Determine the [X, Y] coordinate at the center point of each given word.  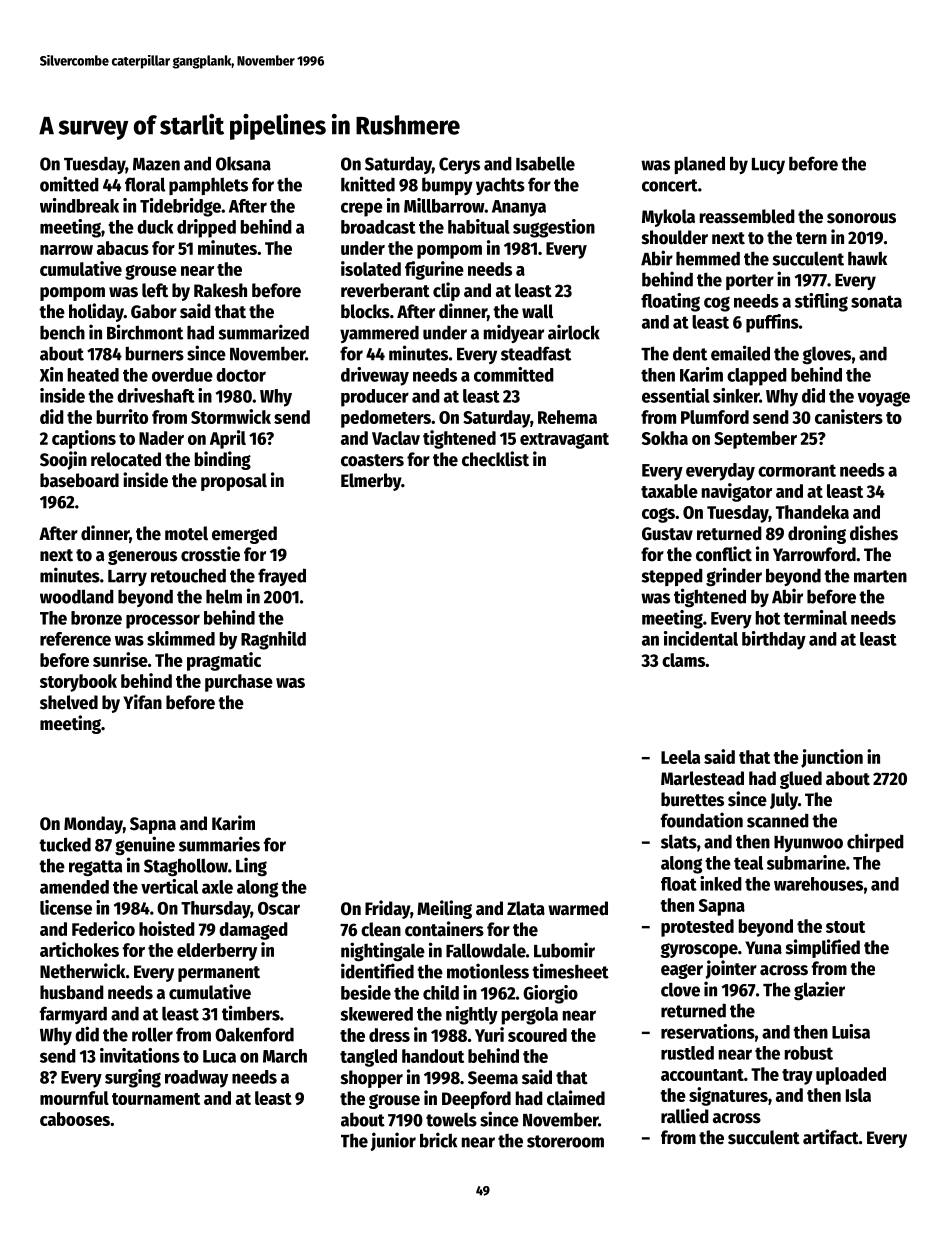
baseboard [79, 480]
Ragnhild [273, 640]
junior [393, 1141]
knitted [368, 184]
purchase [239, 683]
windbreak [79, 205]
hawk [867, 258]
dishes [874, 533]
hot [768, 618]
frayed [282, 577]
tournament [156, 1099]
